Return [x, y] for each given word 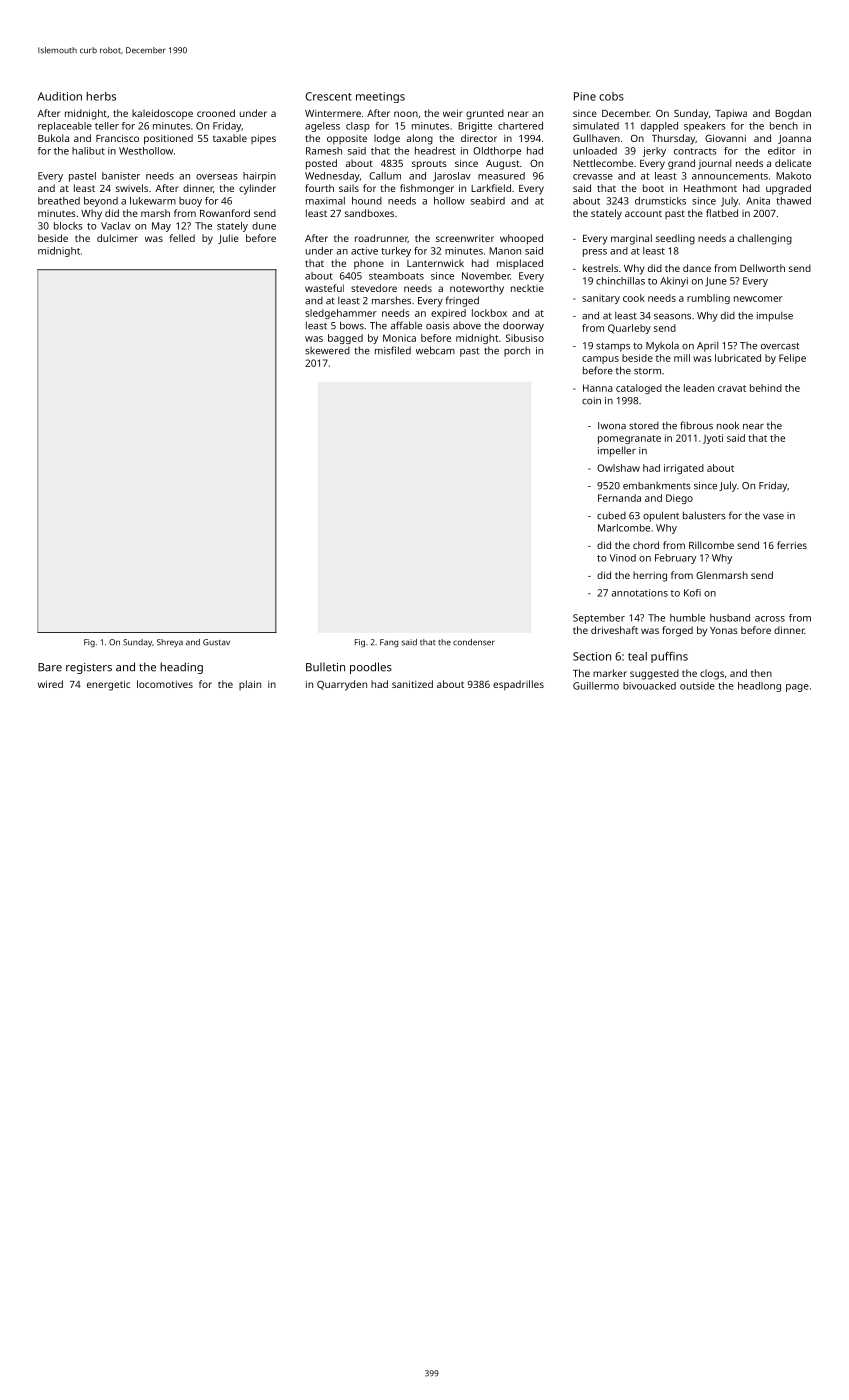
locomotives [165, 684]
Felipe [792, 359]
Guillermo [596, 686]
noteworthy [477, 289]
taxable [230, 138]
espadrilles [518, 685]
